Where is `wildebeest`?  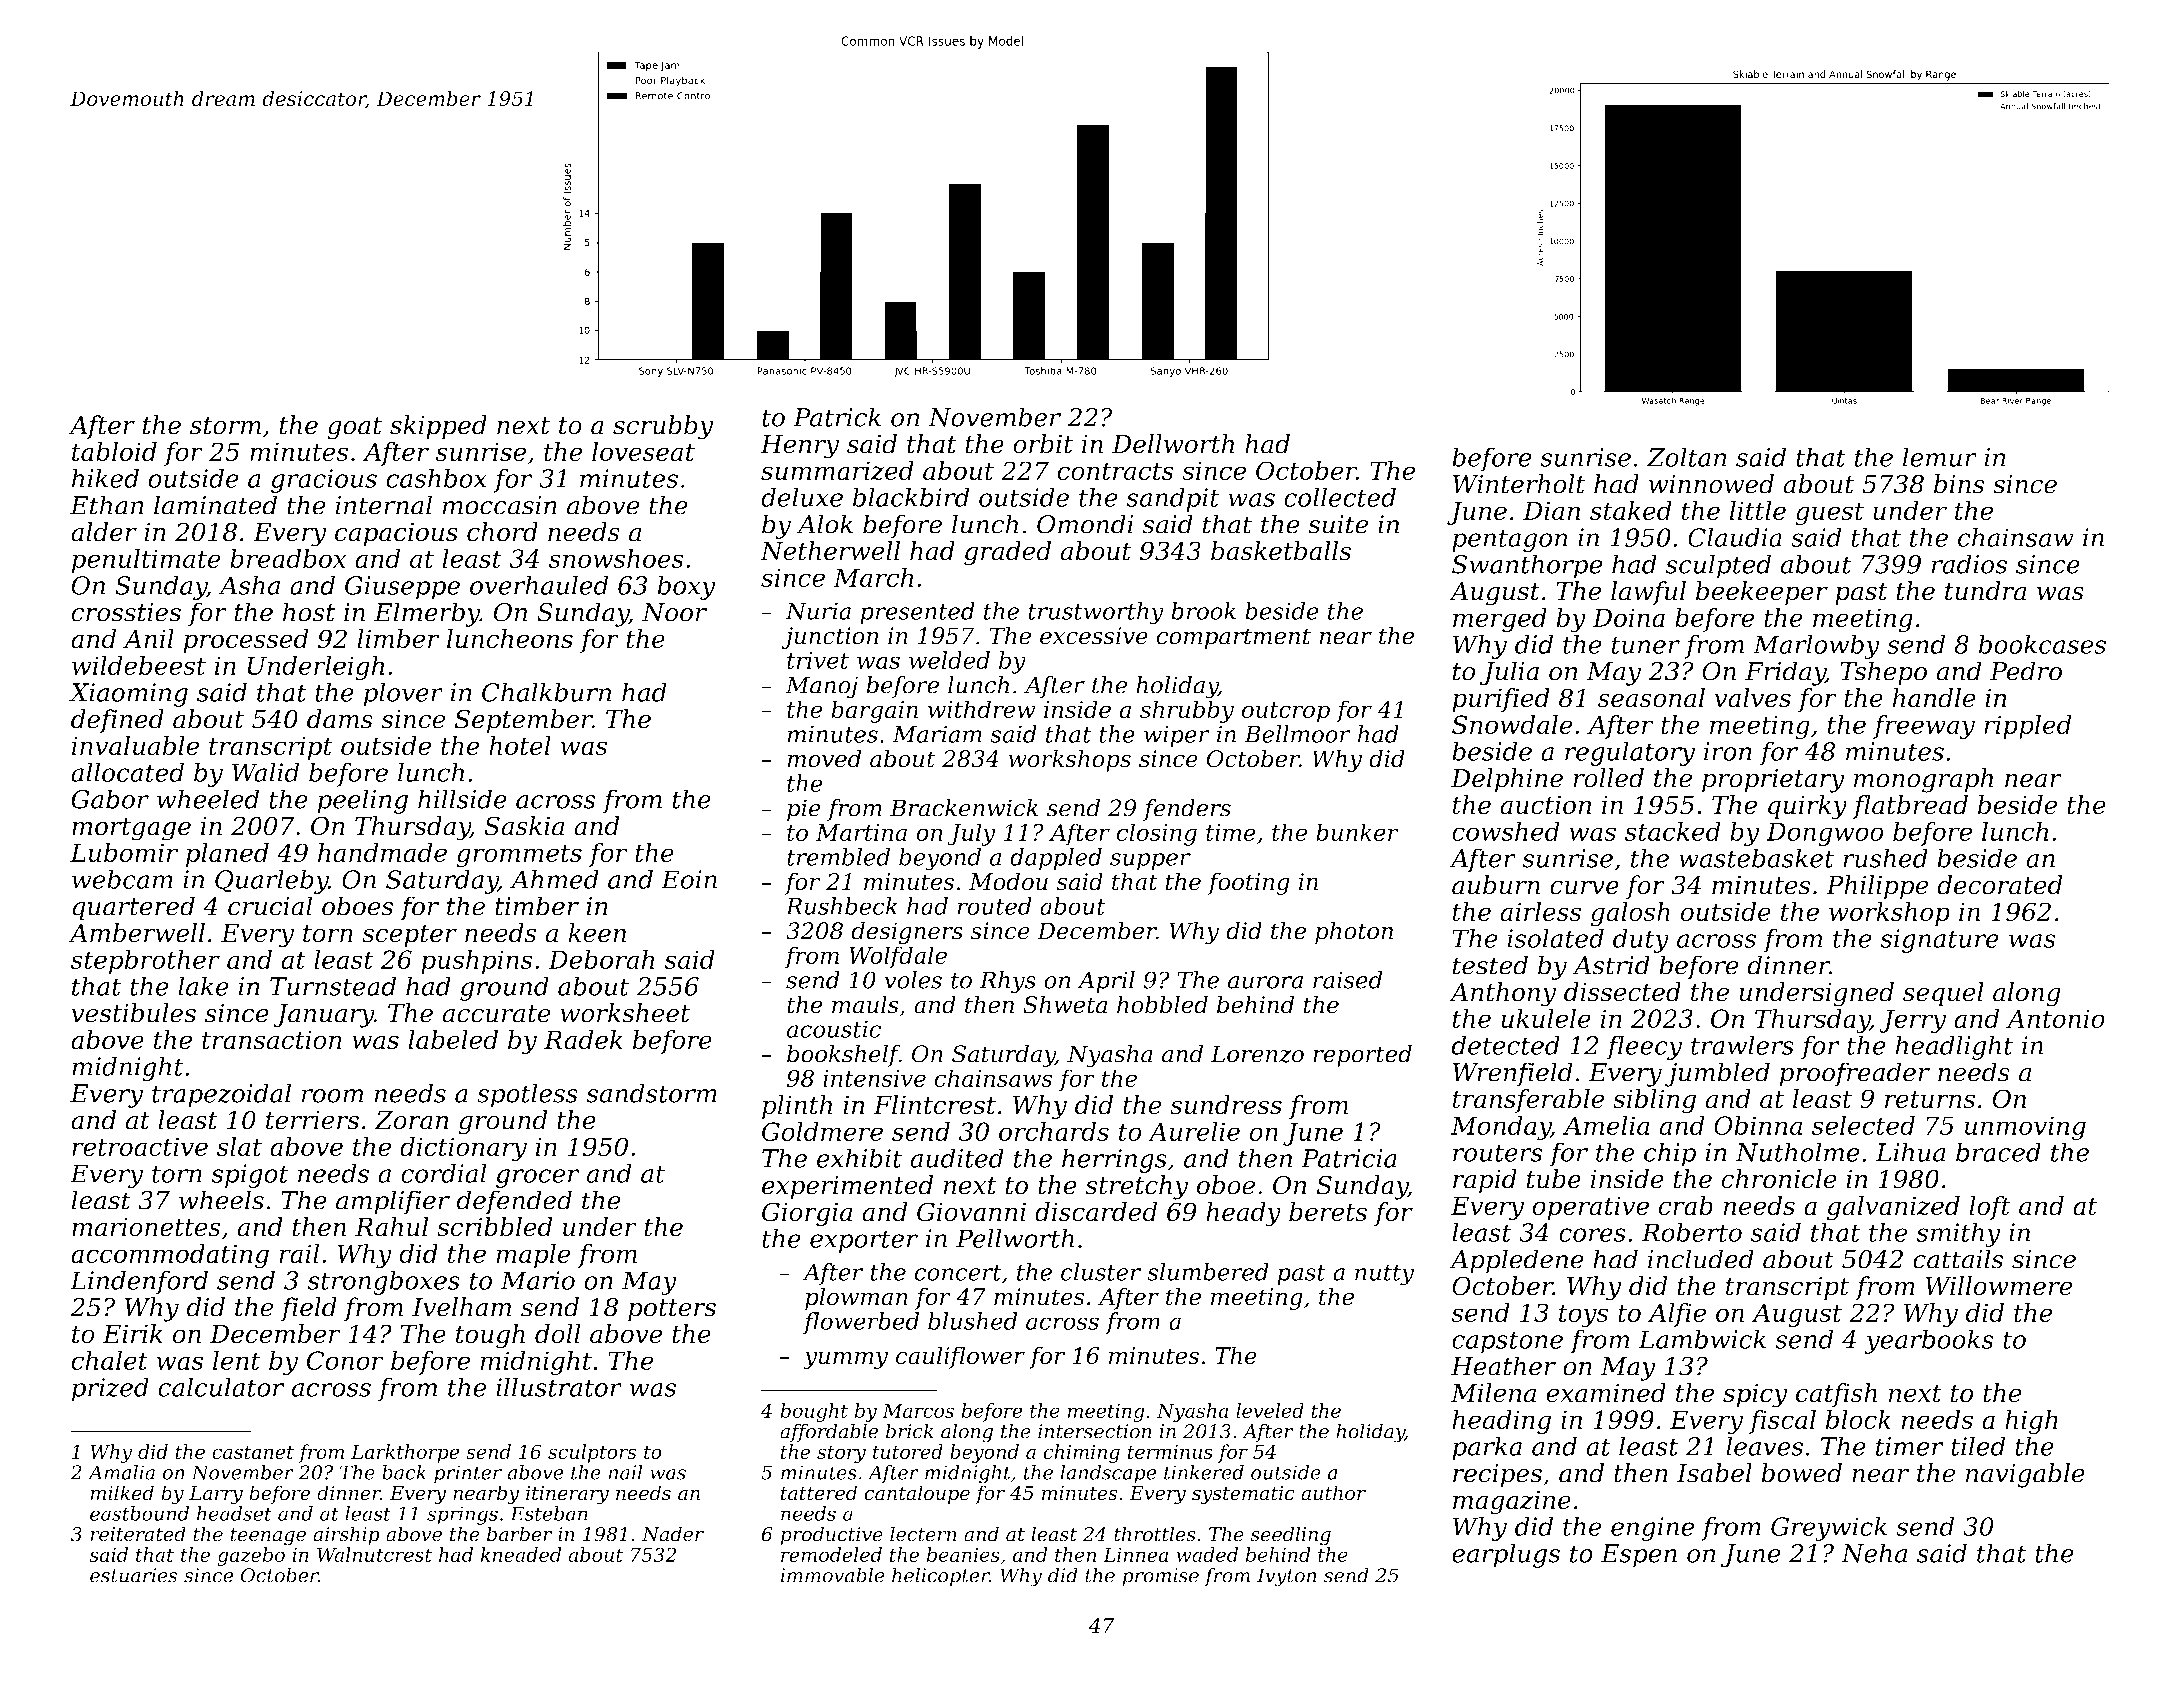 wildebeest is located at coordinates (139, 665).
